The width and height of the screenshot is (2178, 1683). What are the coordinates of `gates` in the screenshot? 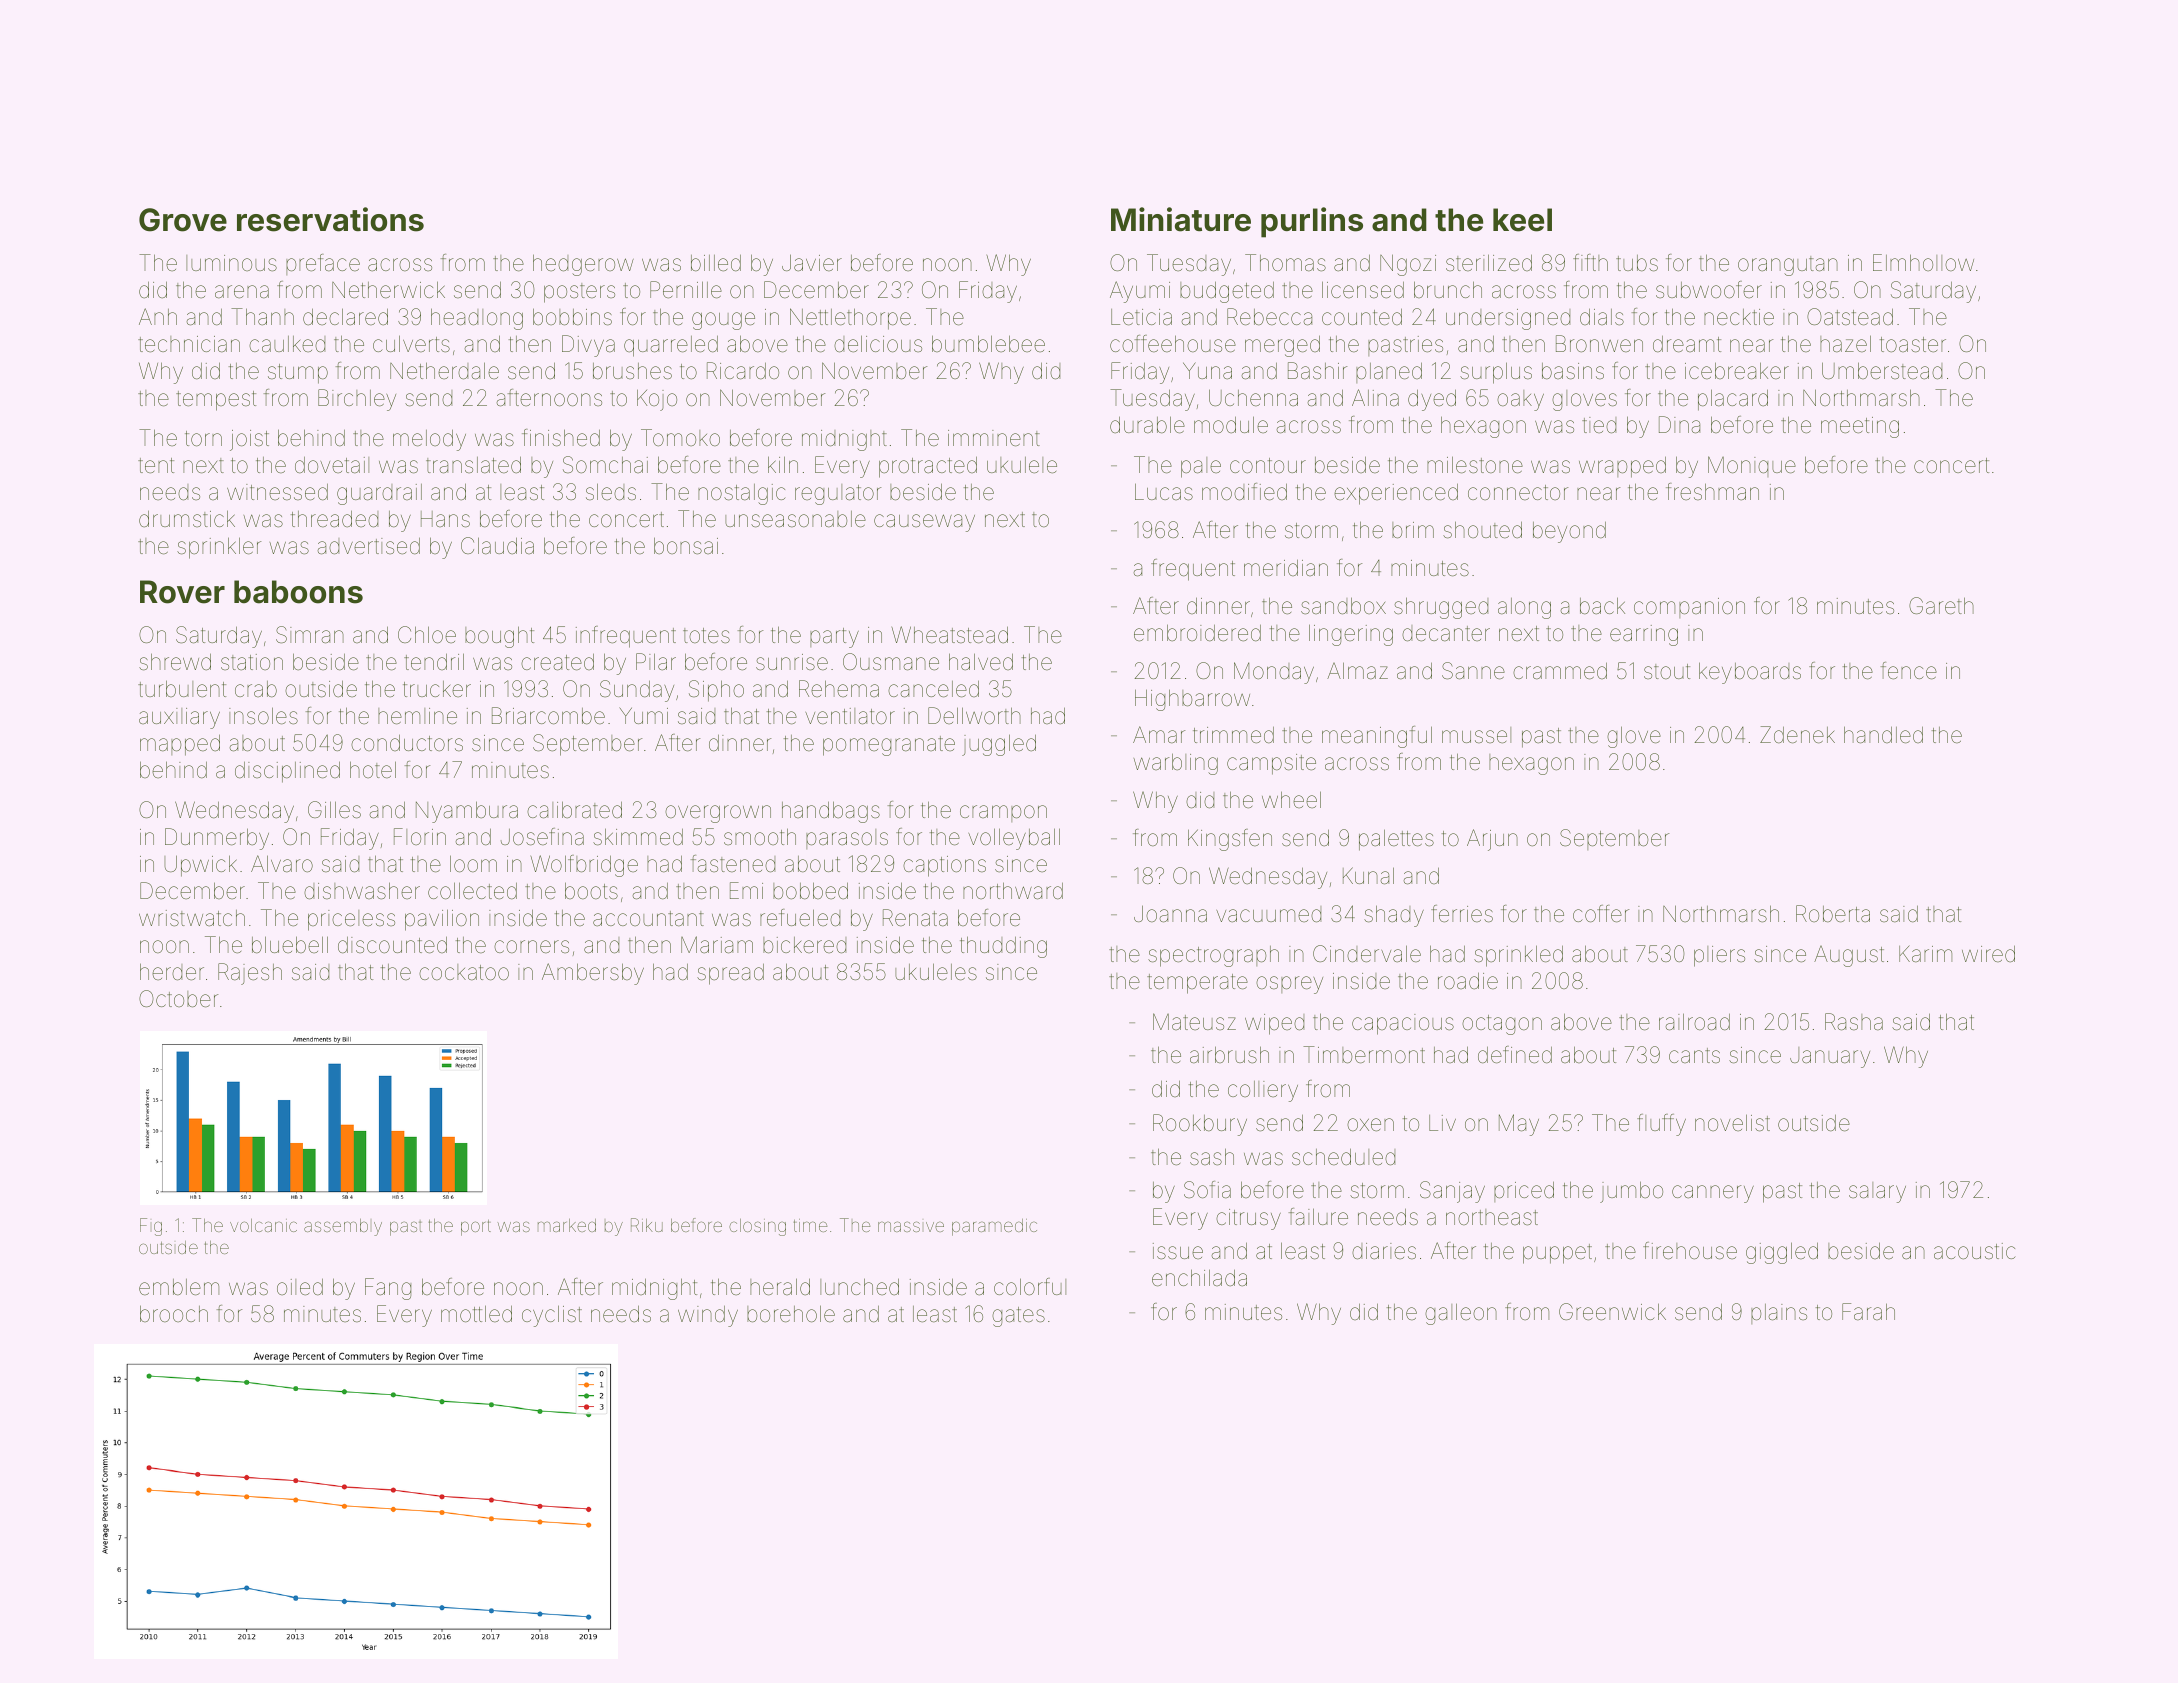 It's located at (1018, 1317).
